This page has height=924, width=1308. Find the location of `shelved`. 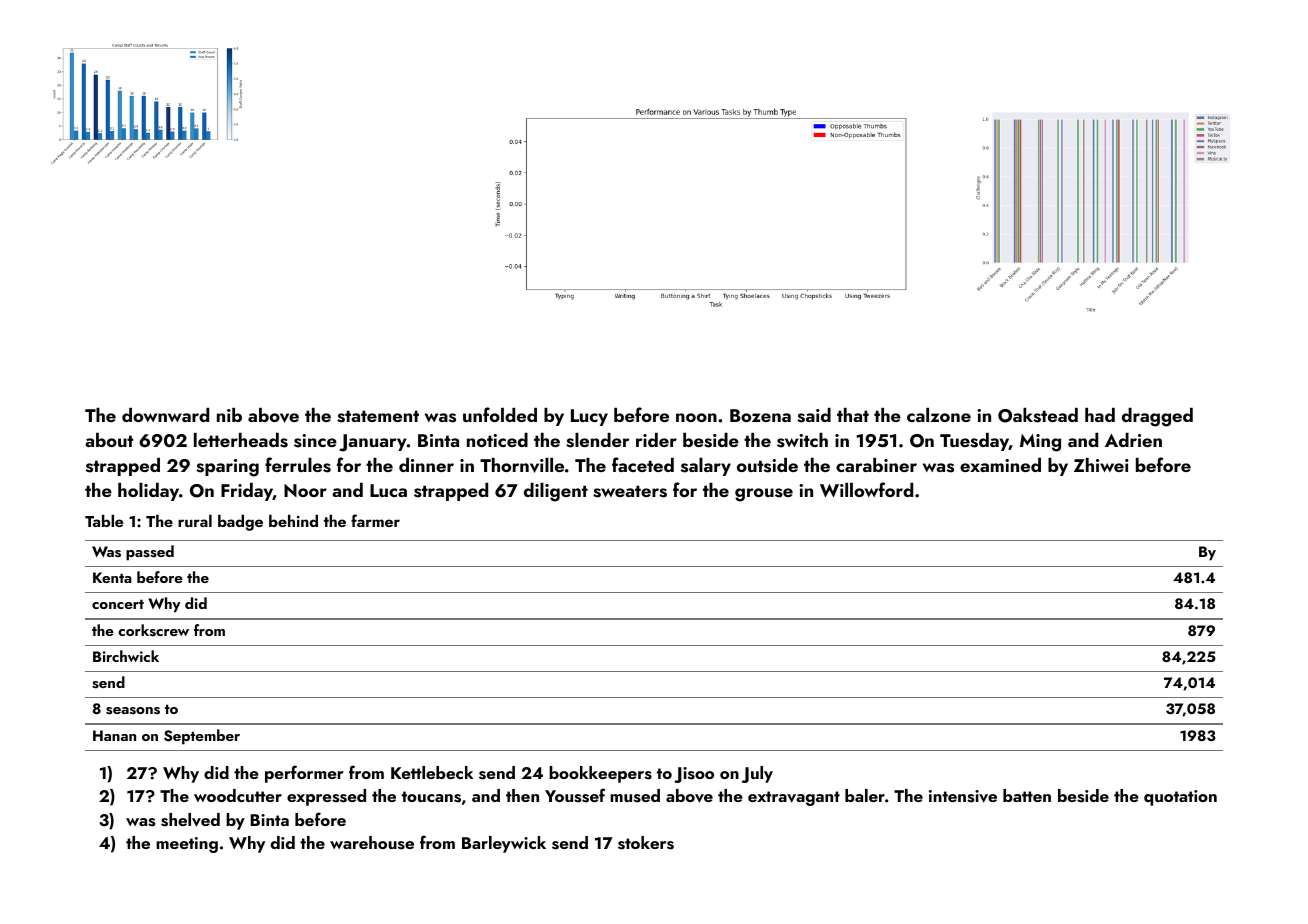

shelved is located at coordinates (190, 820).
